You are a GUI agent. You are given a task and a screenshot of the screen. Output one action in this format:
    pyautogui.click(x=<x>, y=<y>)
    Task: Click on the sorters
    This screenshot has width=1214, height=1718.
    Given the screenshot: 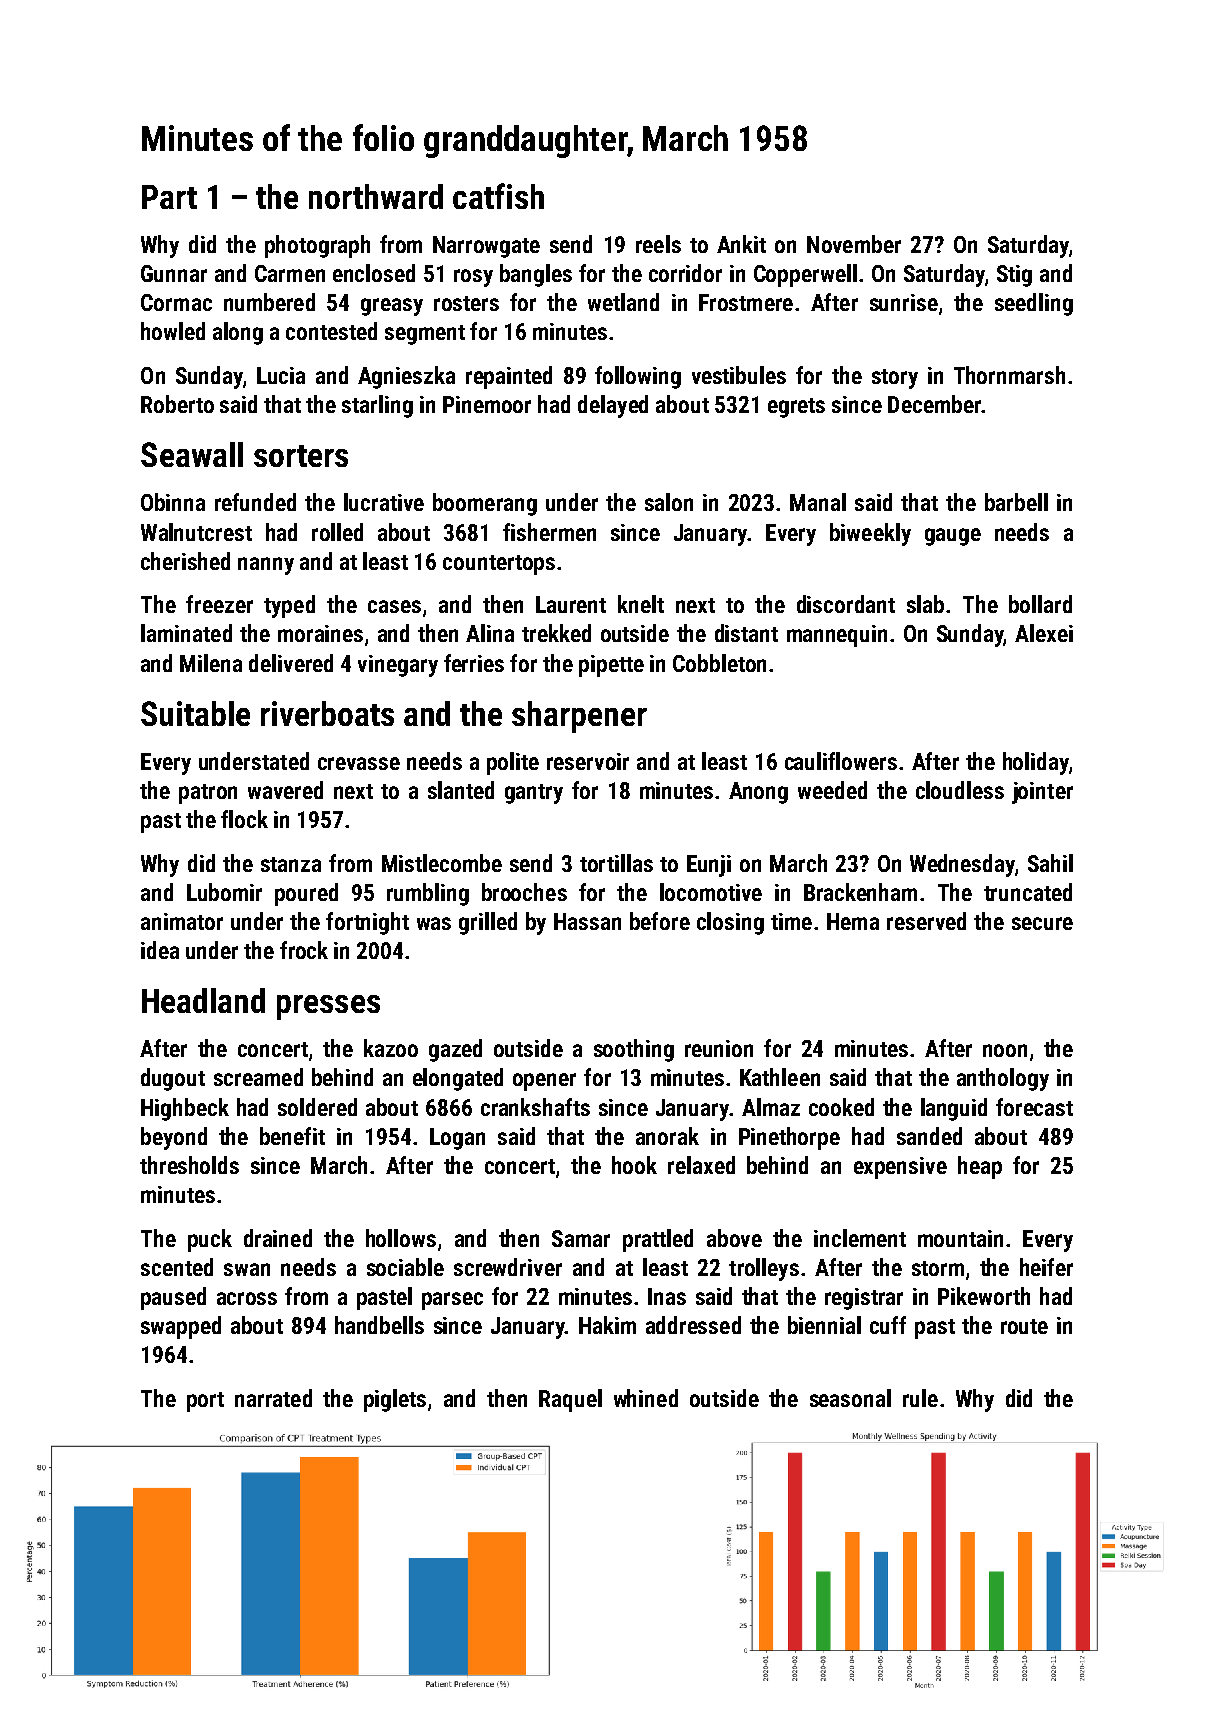 What is the action you would take?
    pyautogui.click(x=301, y=456)
